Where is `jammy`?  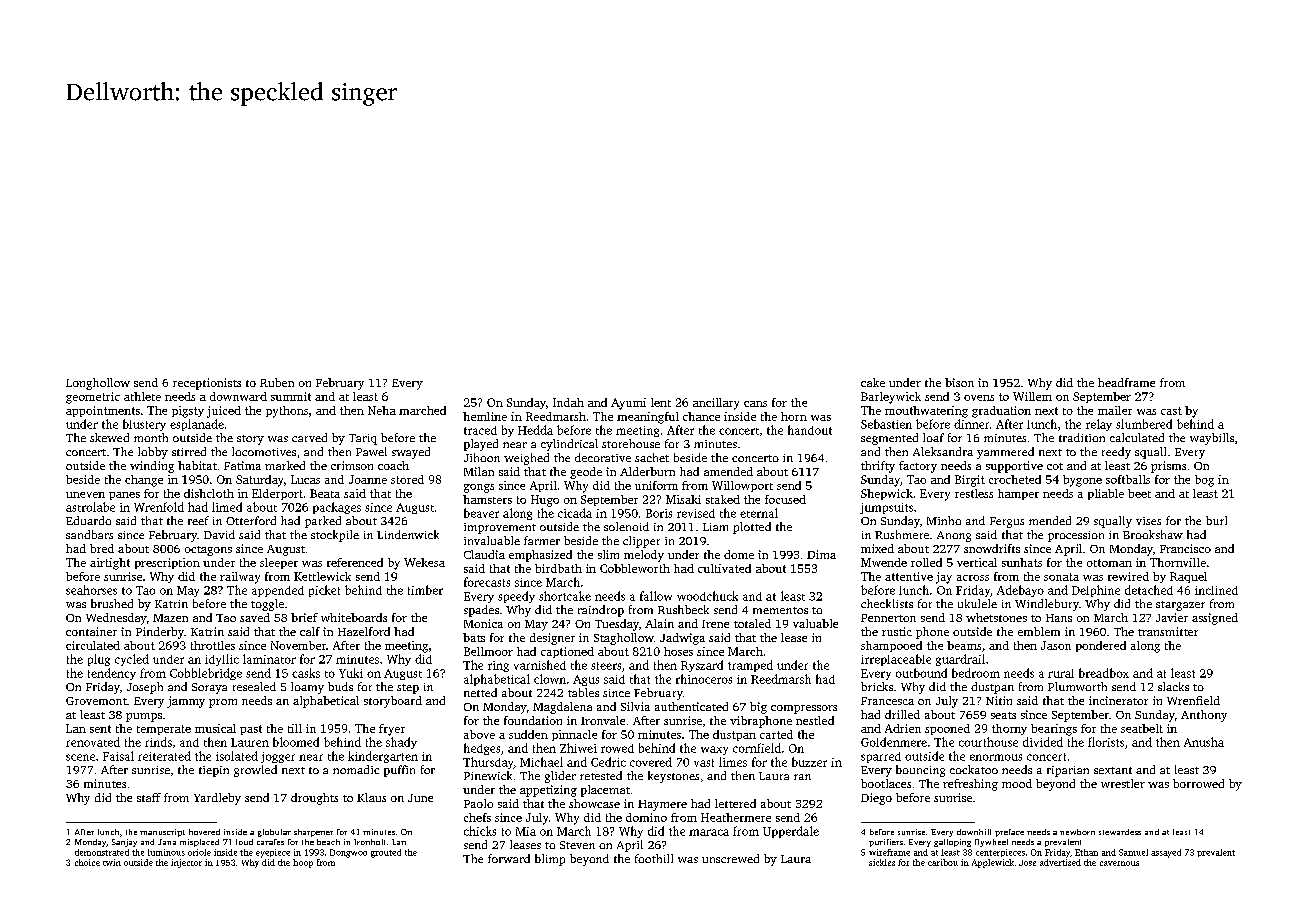 jammy is located at coordinates (186, 702).
